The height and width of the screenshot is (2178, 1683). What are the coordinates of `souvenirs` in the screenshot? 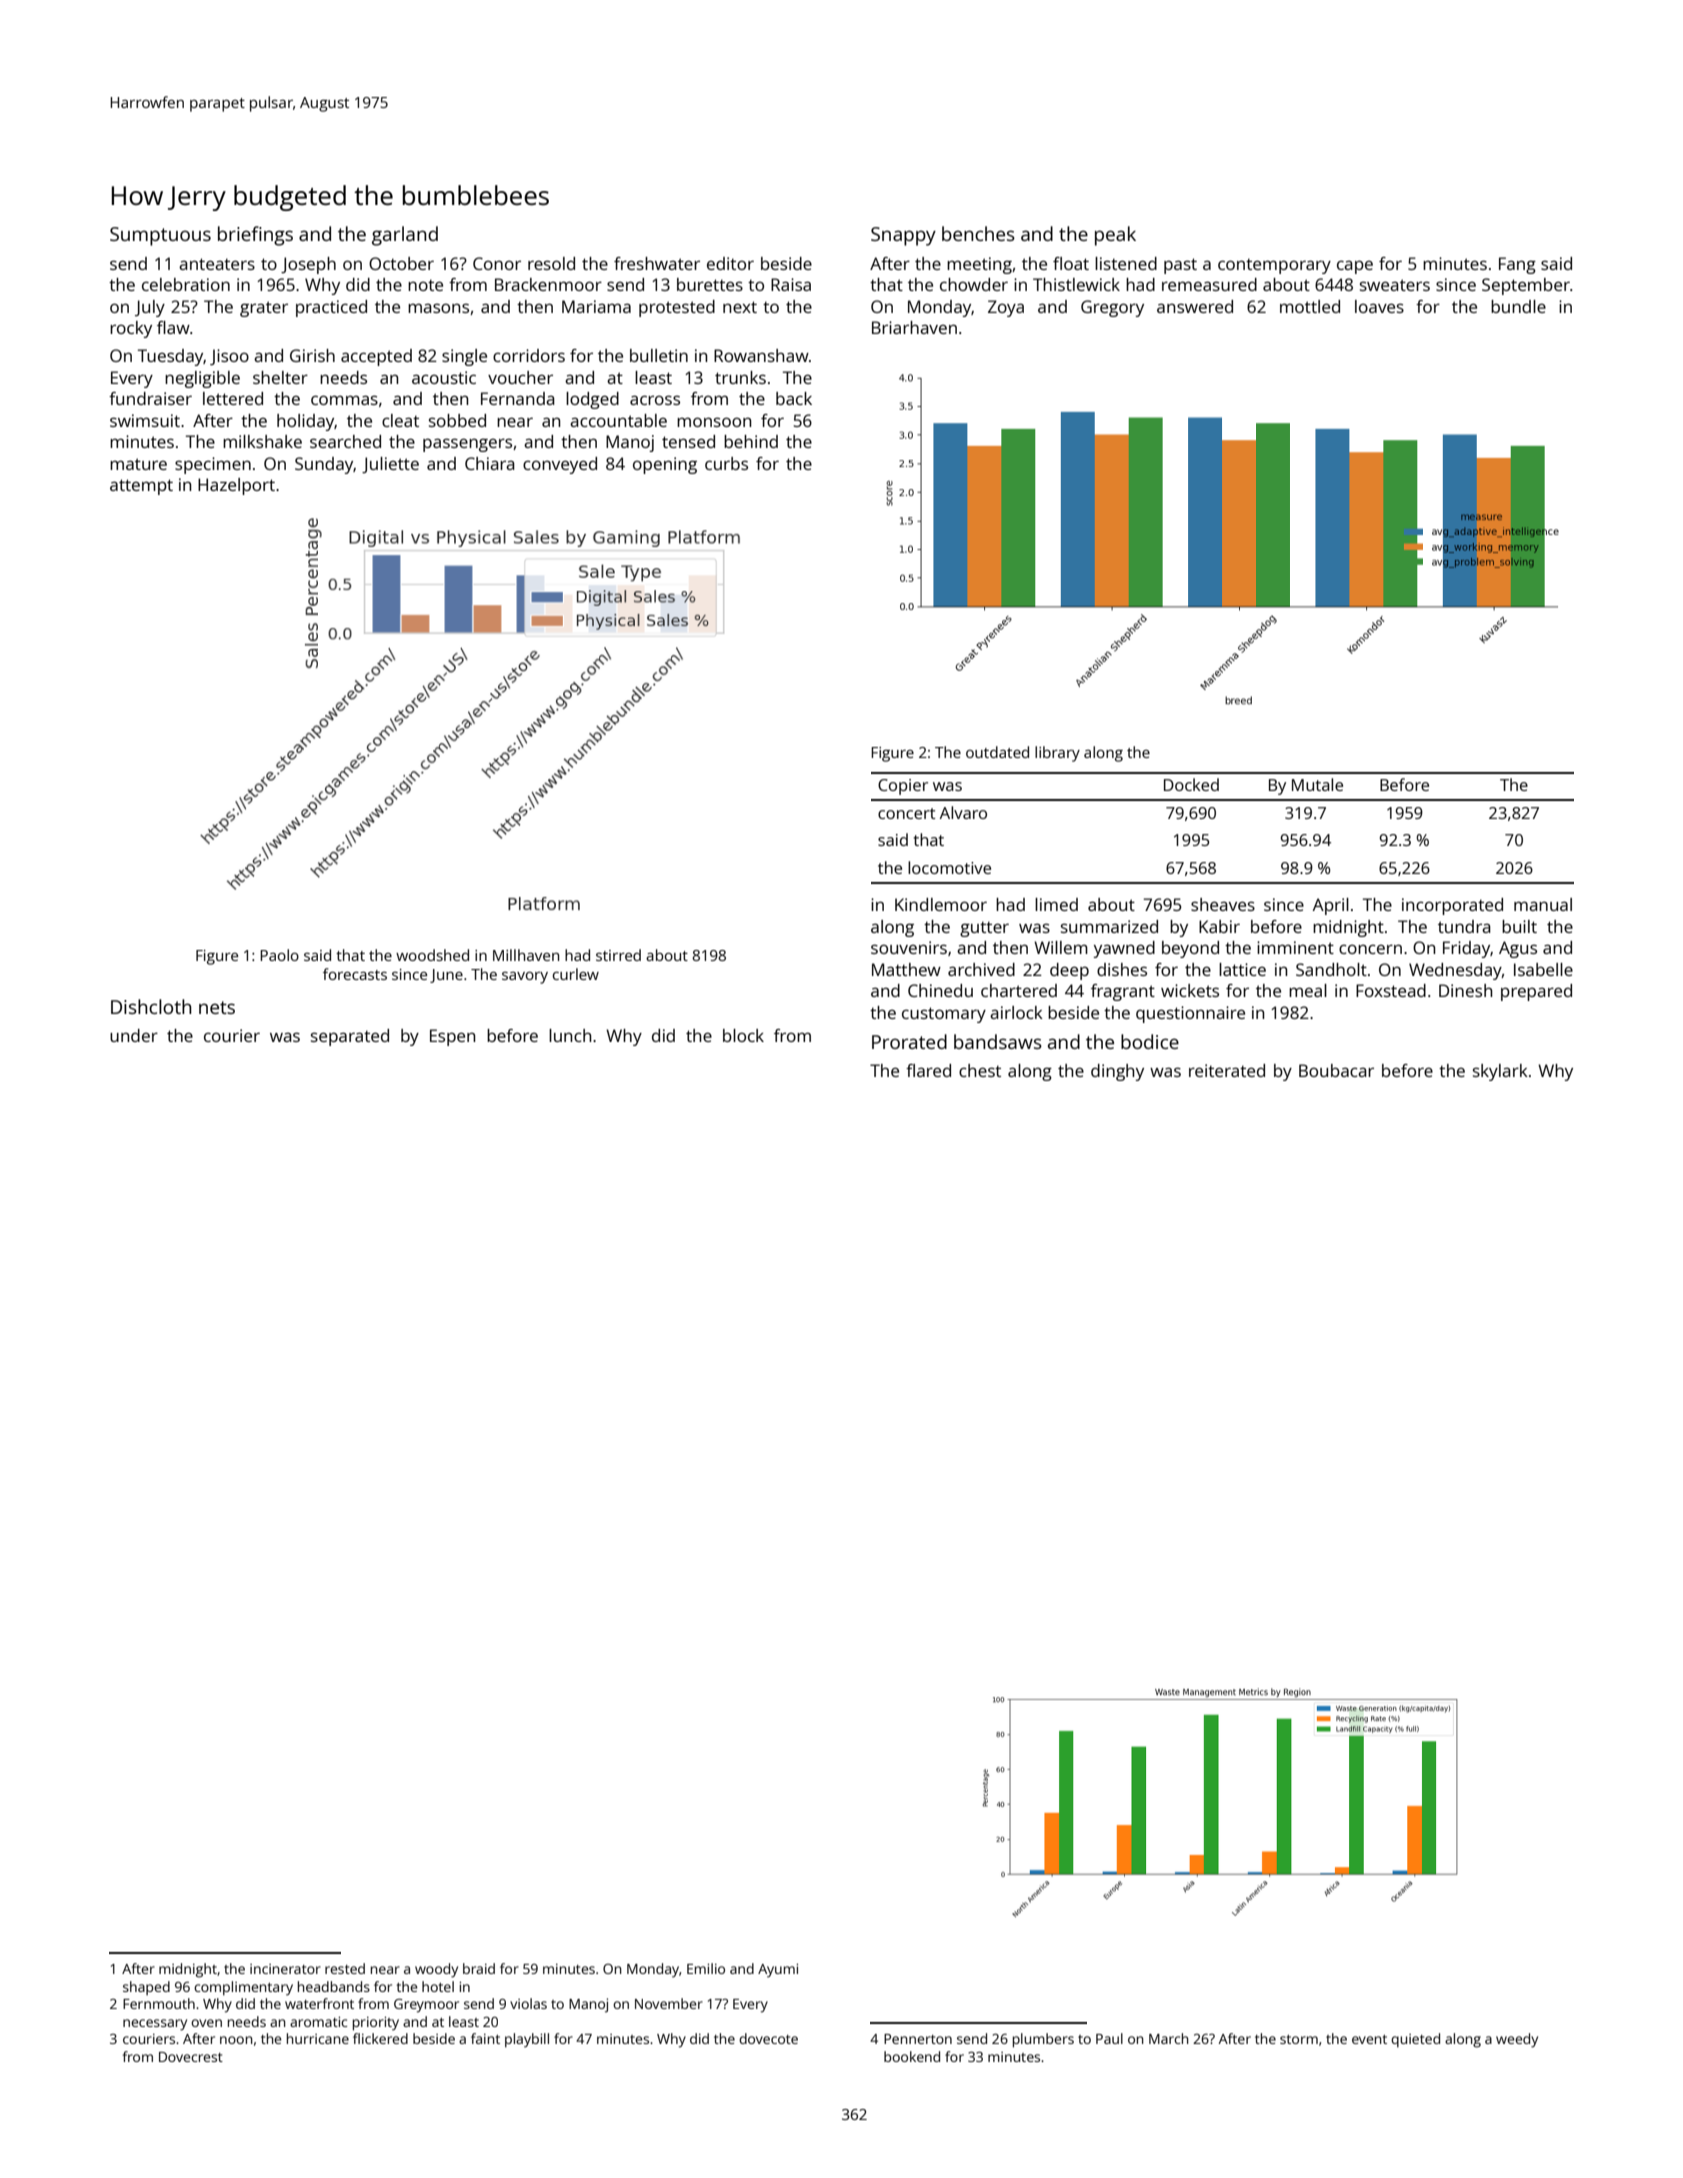 It's located at (909, 947).
